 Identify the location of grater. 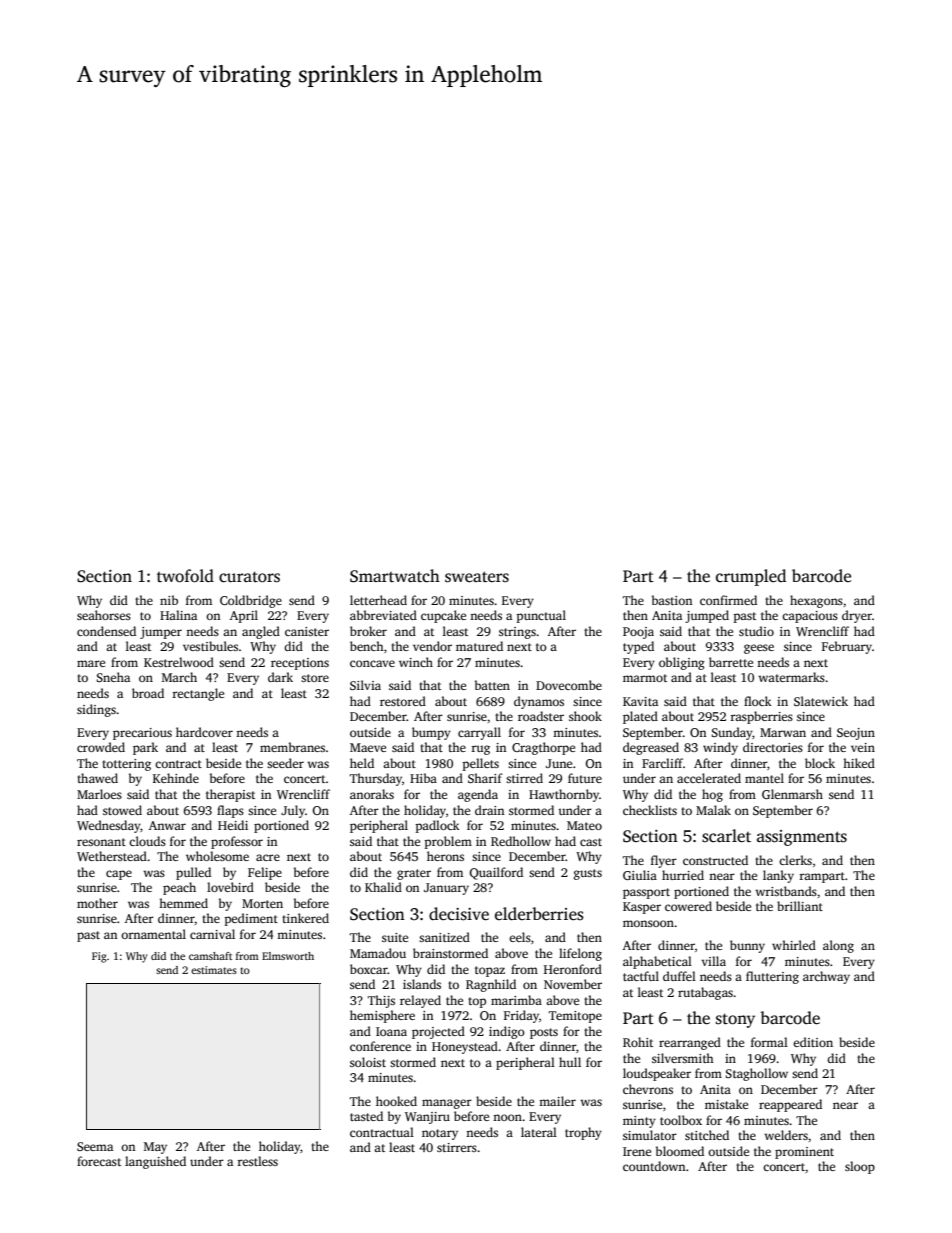
(414, 874).
